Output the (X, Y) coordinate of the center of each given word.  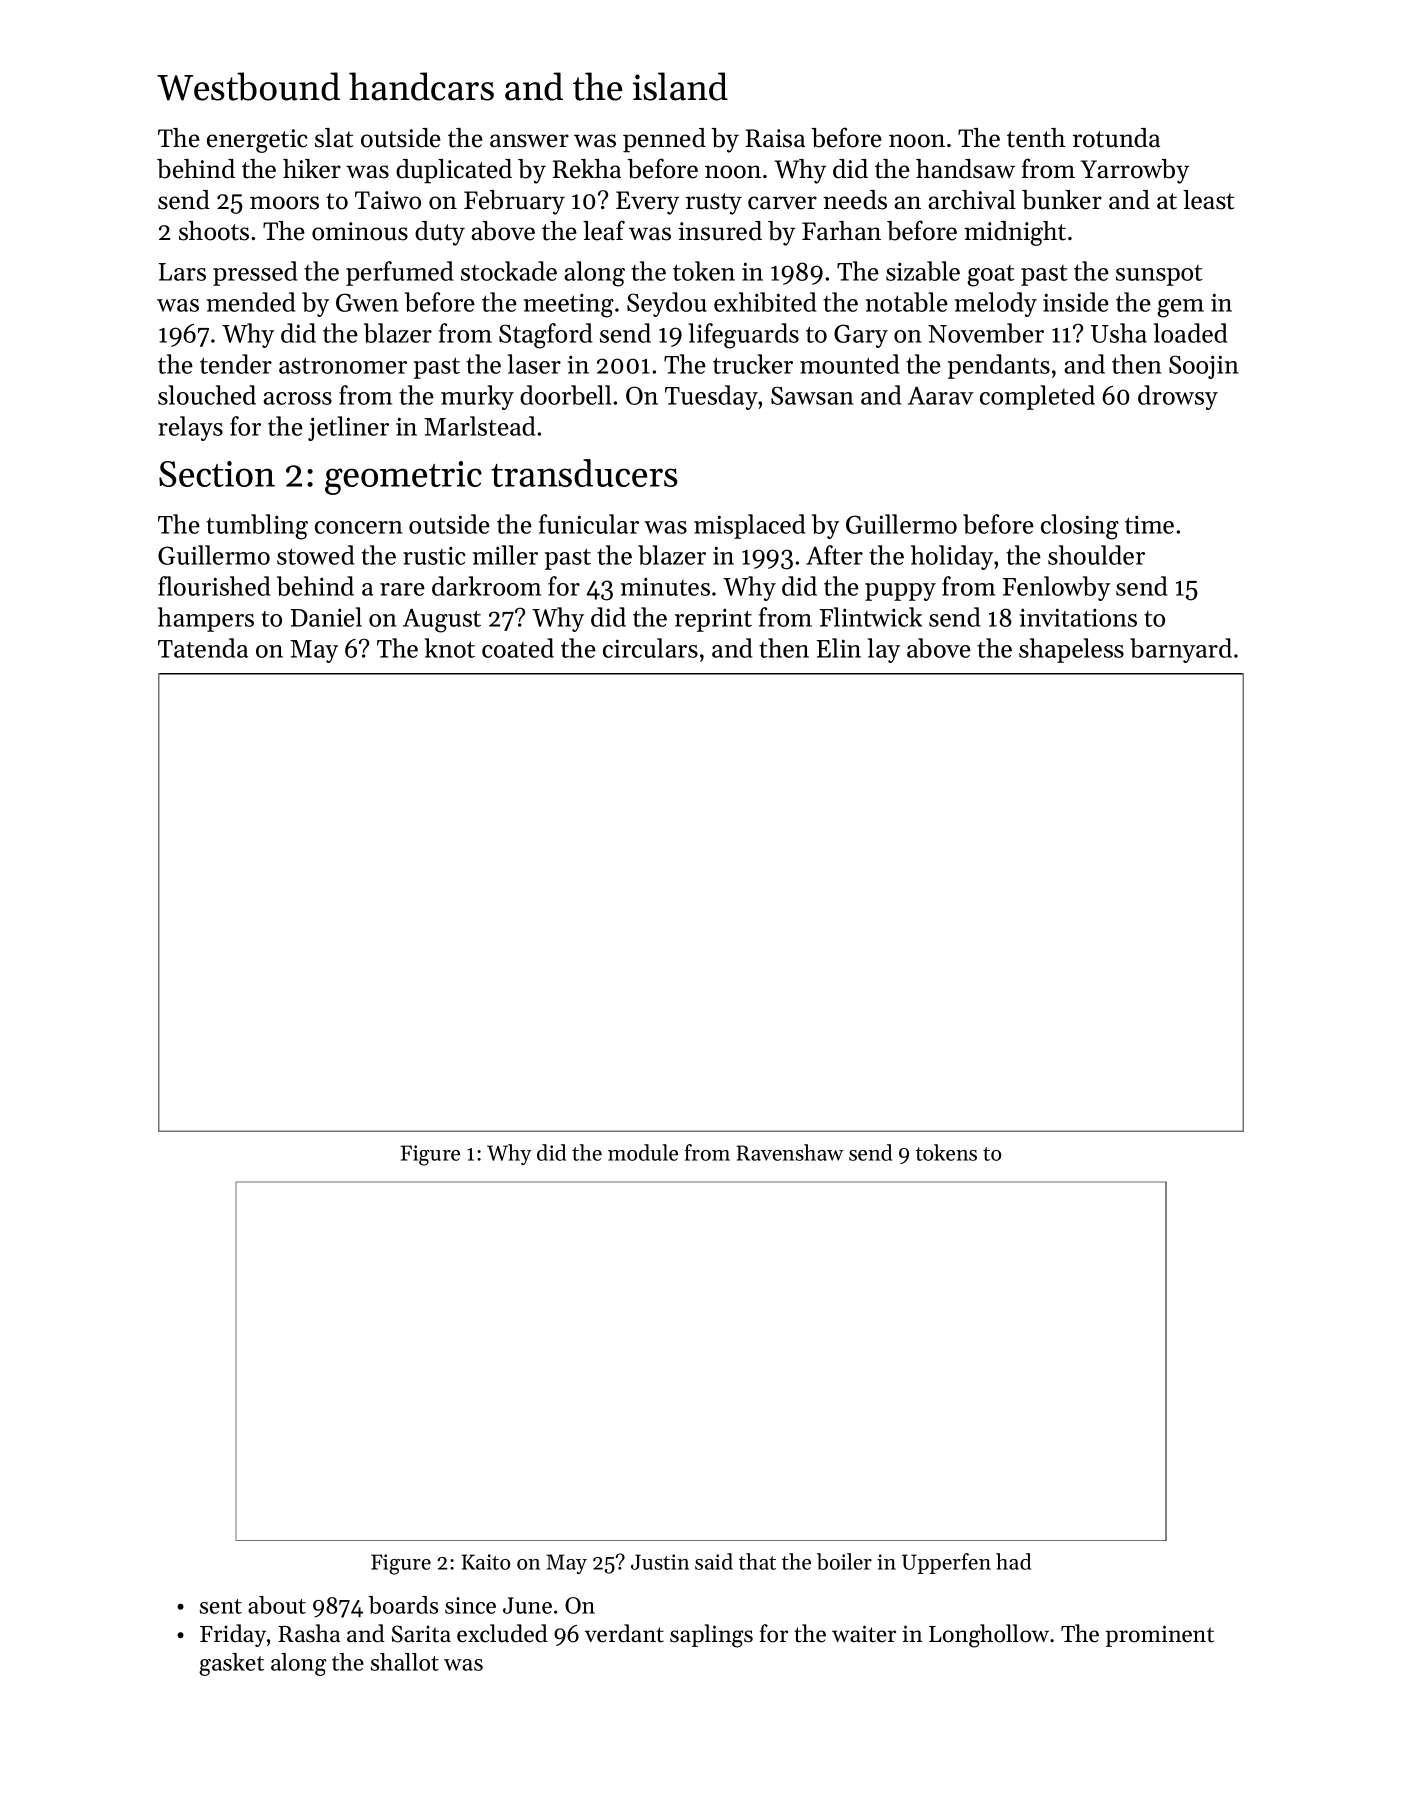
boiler (844, 1561)
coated (518, 648)
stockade (509, 271)
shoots (214, 231)
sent (221, 1606)
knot (450, 648)
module (643, 1152)
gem (1180, 308)
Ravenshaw (789, 1152)
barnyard (1181, 650)
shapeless (1071, 650)
